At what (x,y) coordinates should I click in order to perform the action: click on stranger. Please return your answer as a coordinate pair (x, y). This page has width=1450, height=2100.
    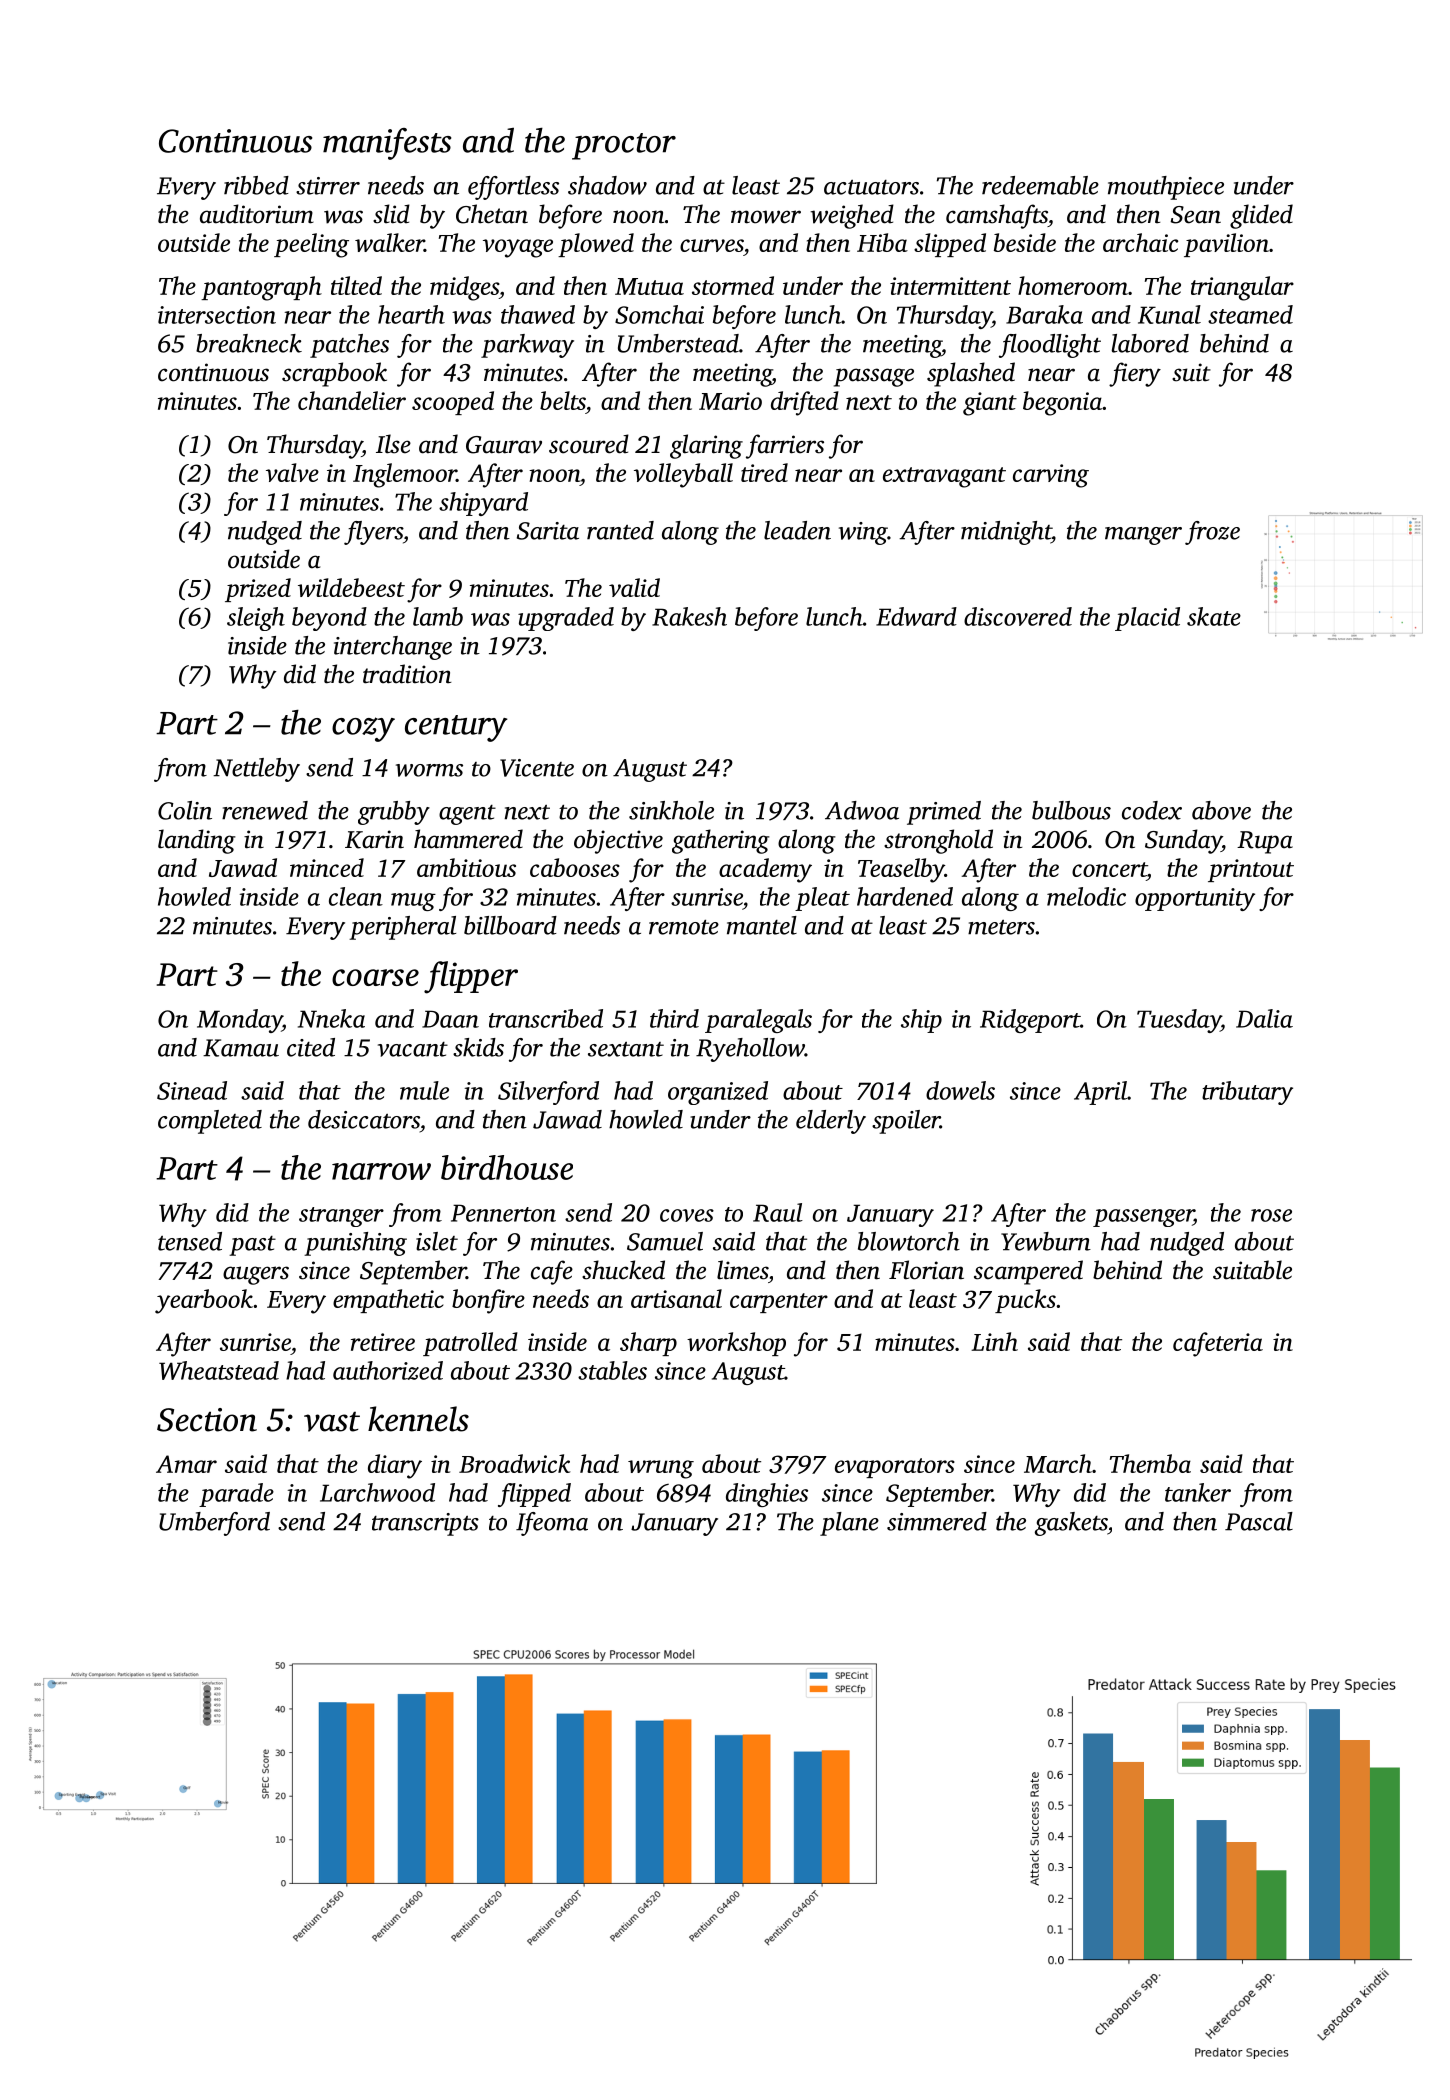
    Looking at the image, I should click on (341, 1217).
